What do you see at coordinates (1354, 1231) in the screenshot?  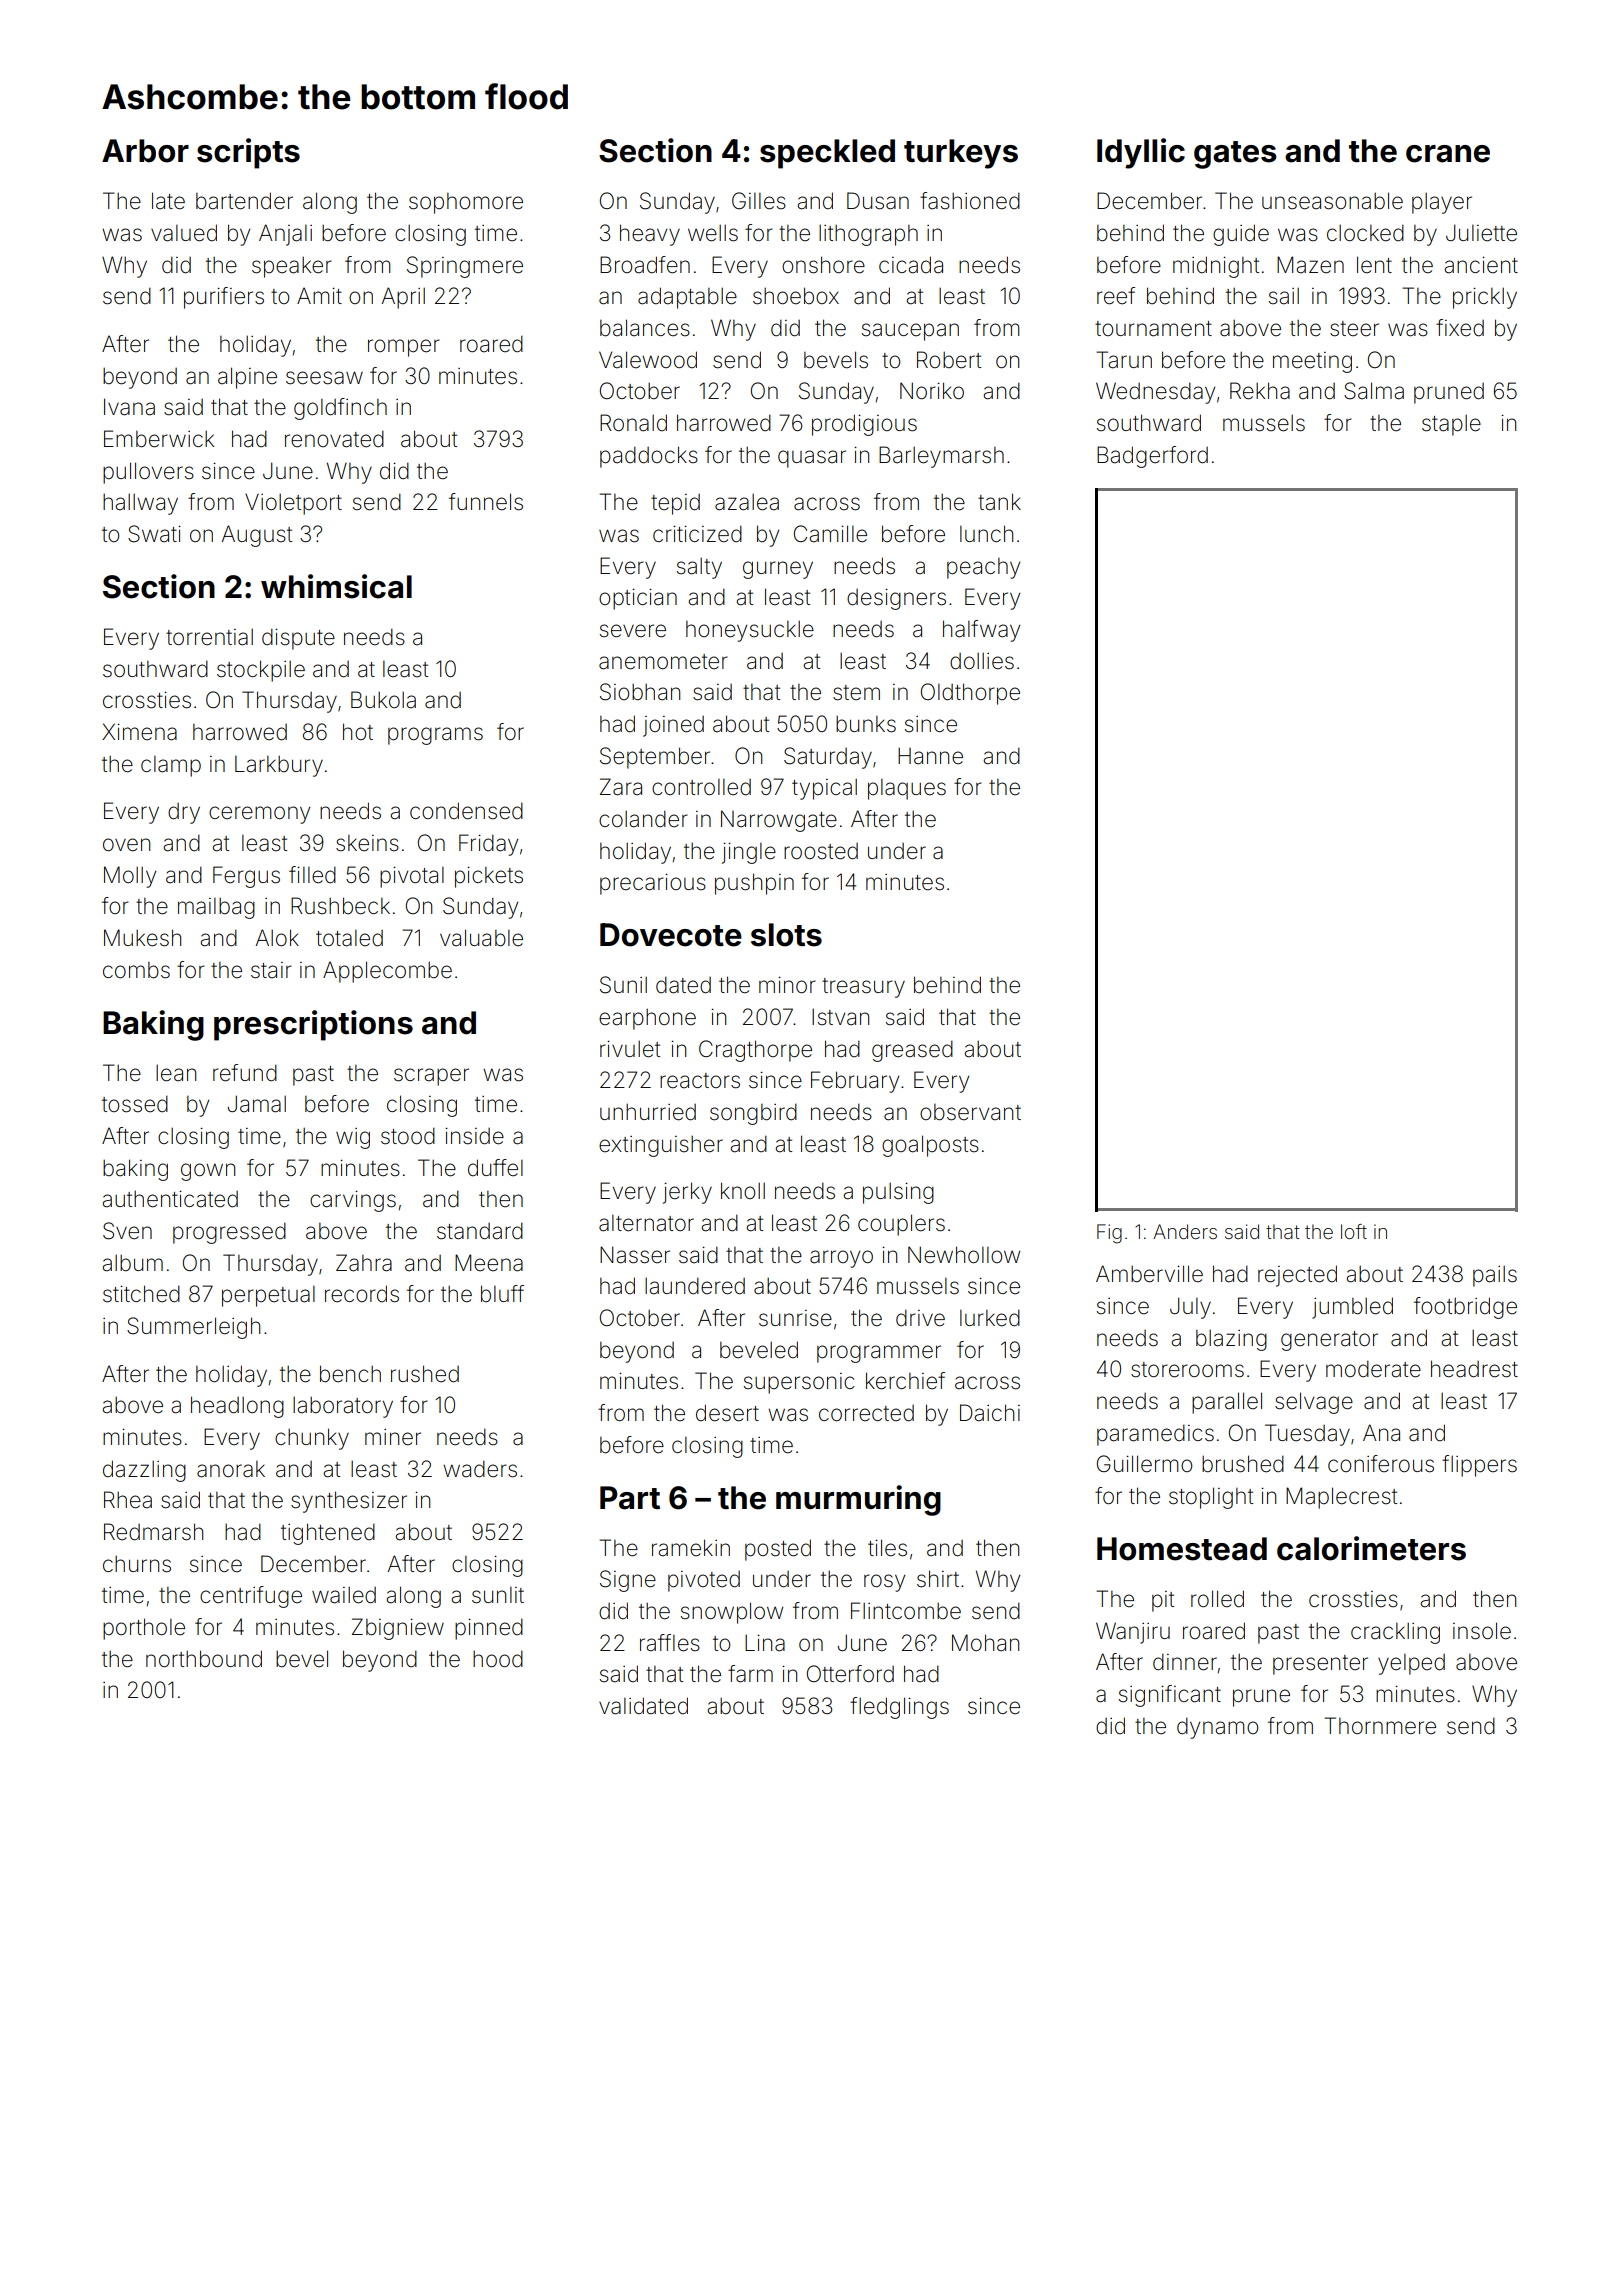 I see `loft` at bounding box center [1354, 1231].
